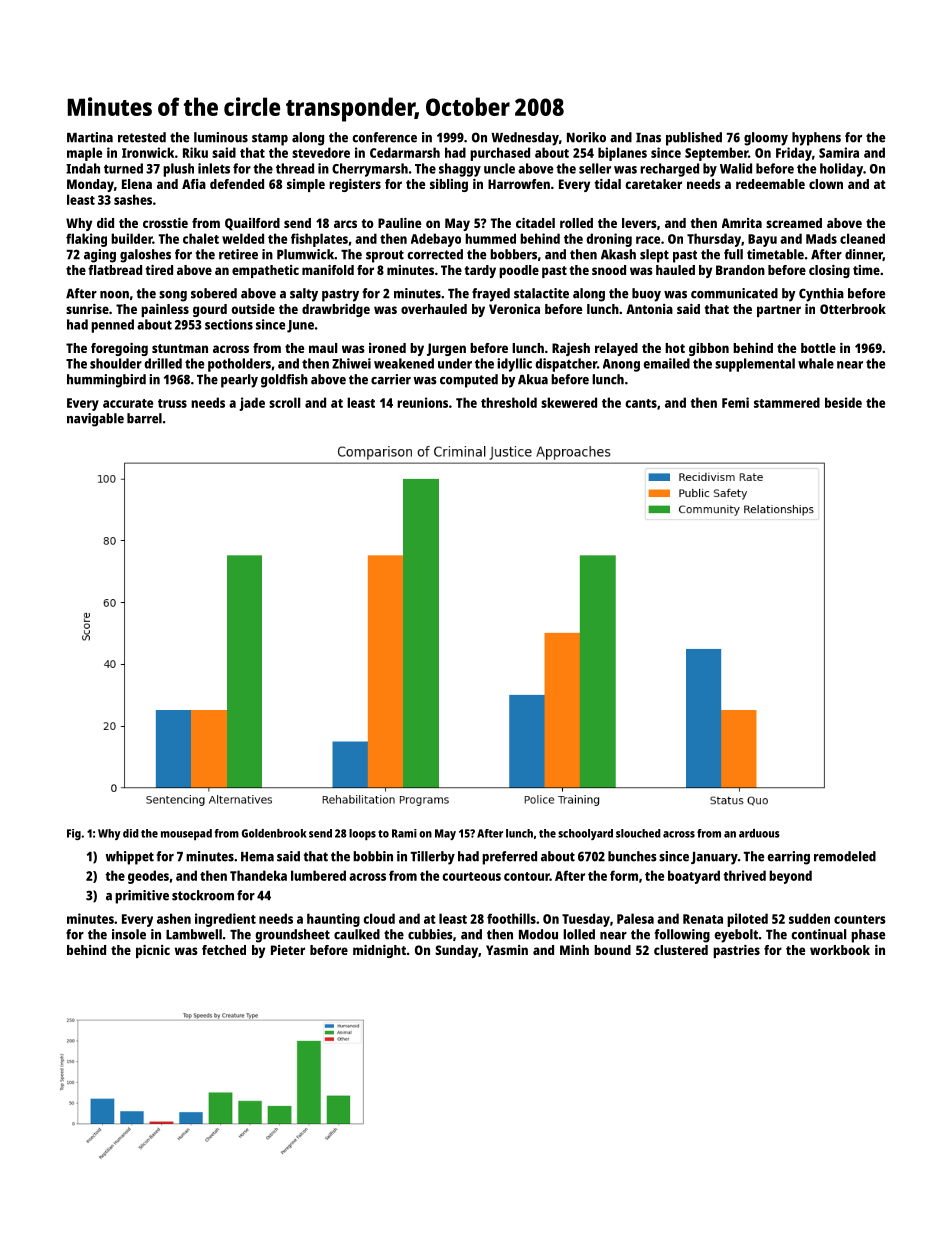  Describe the element at coordinates (144, 418) in the screenshot. I see `barrel` at that location.
